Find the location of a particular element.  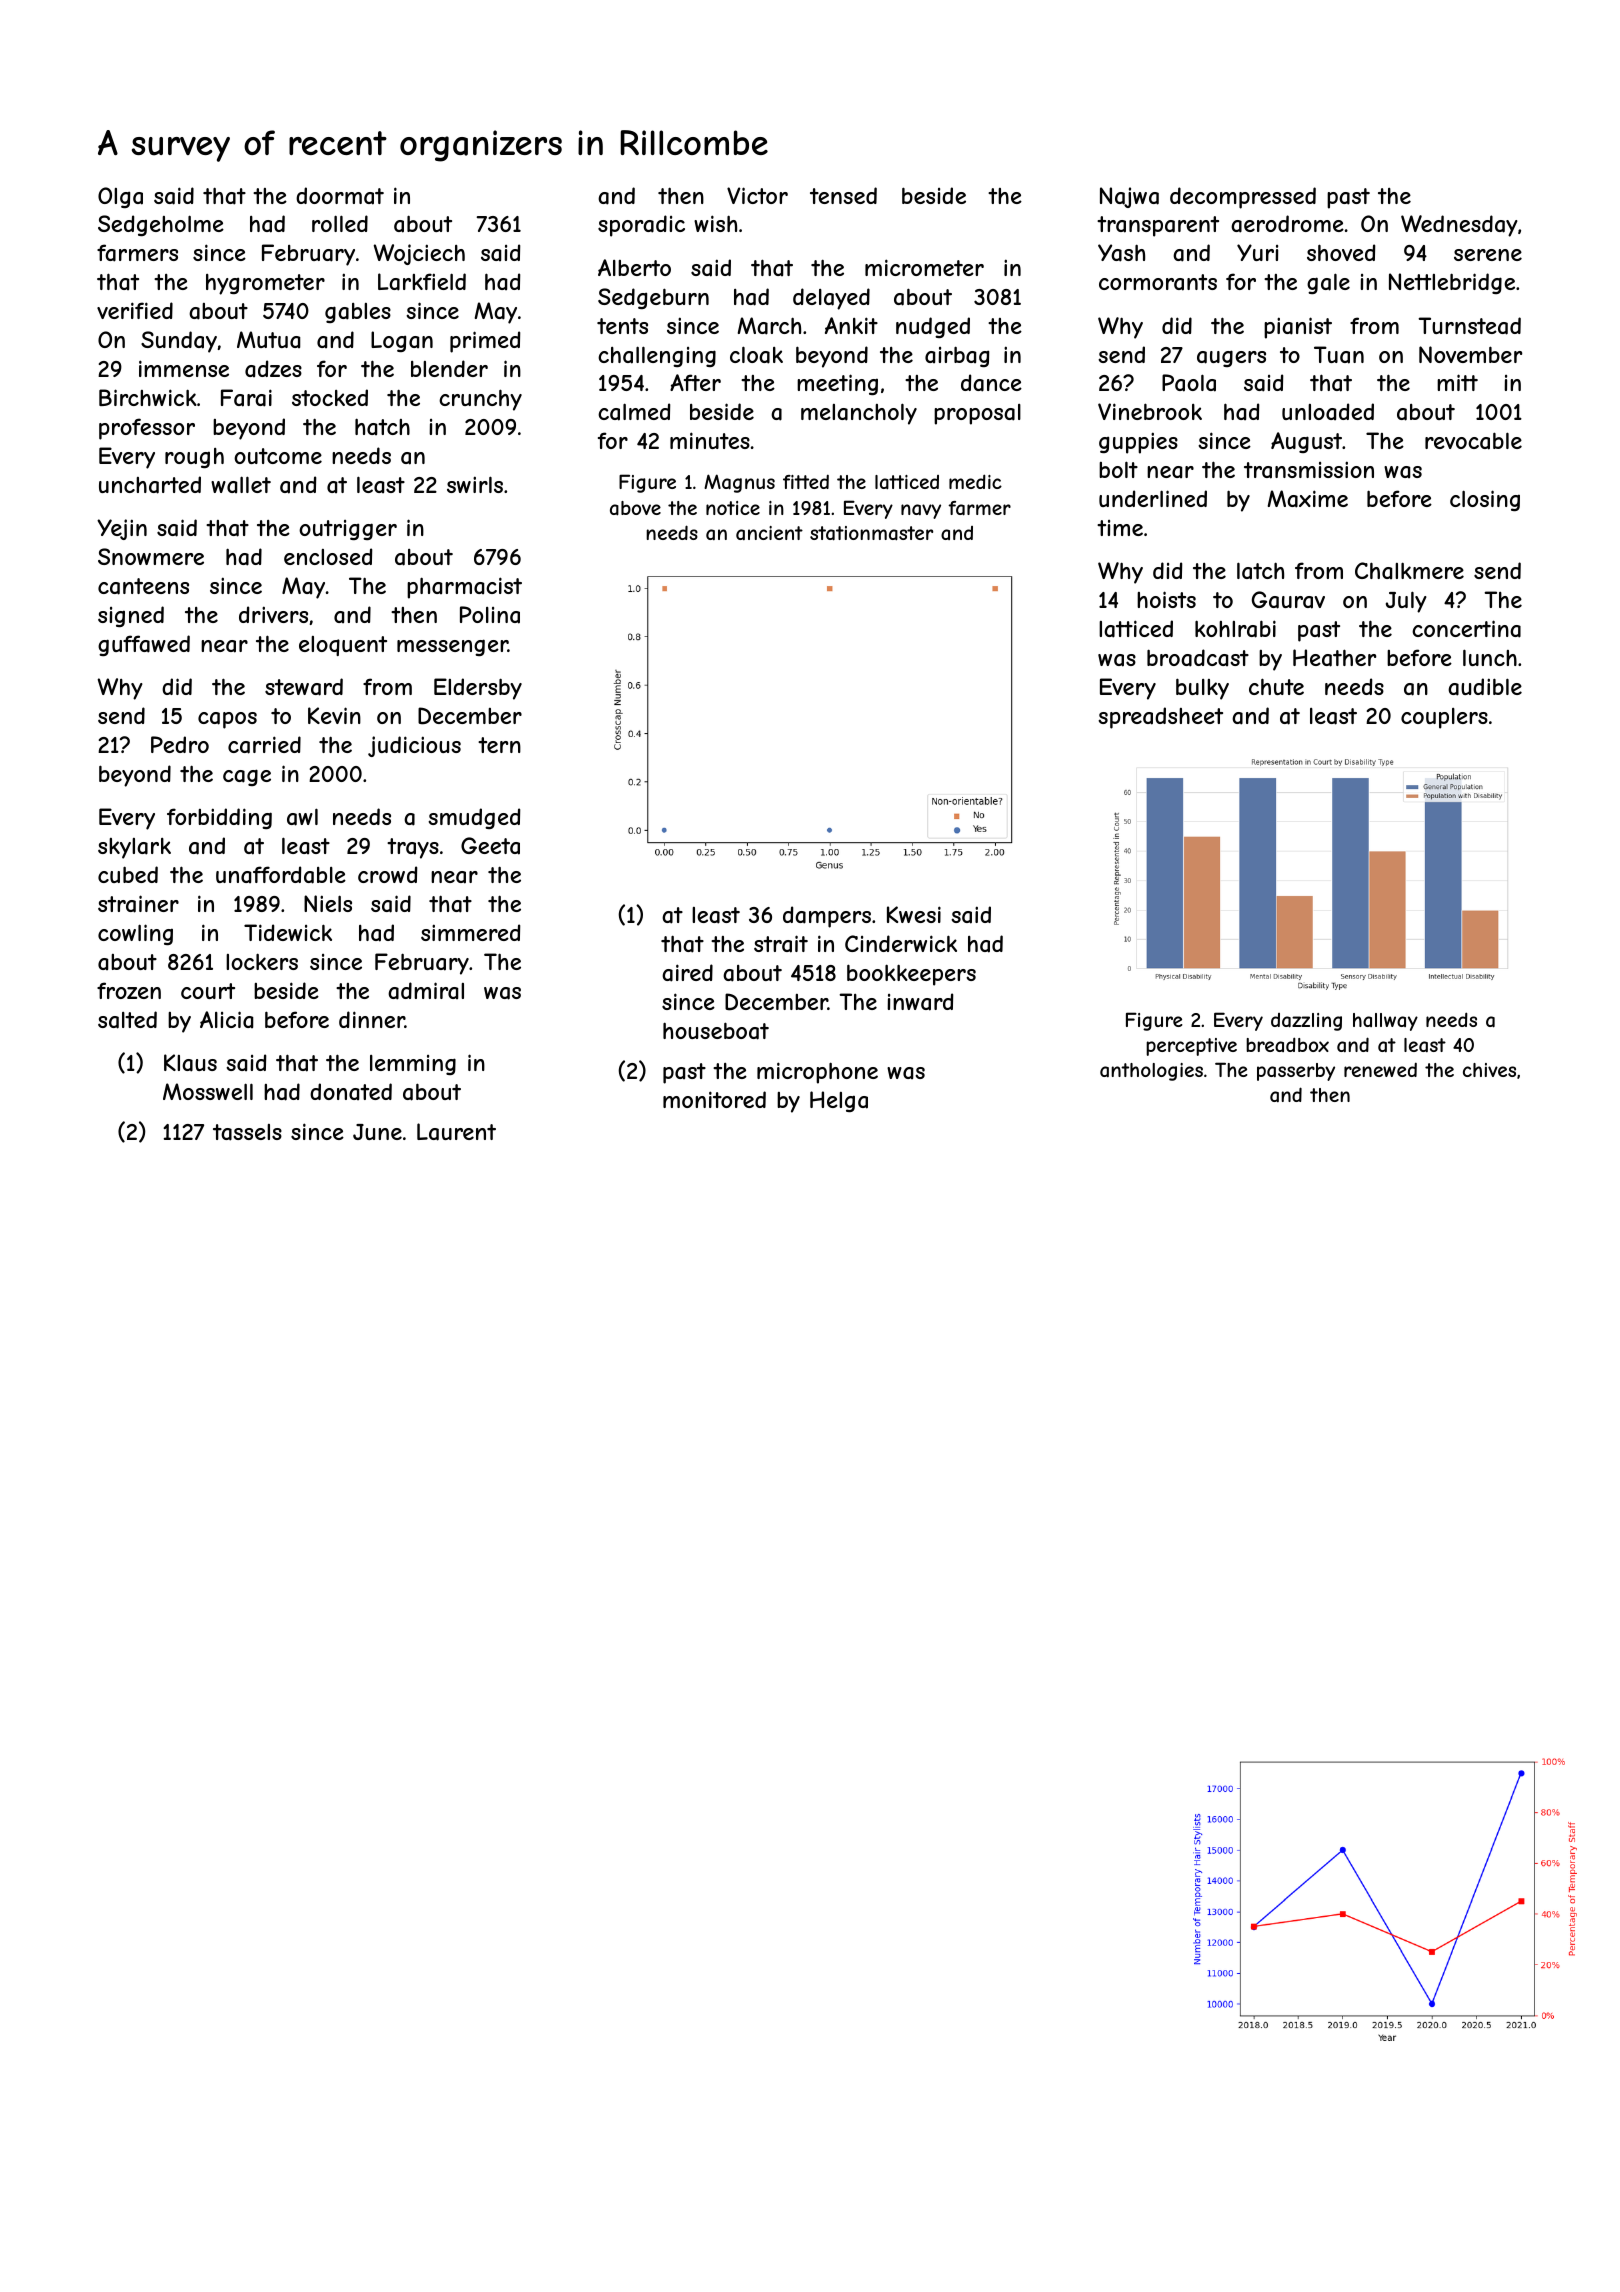

Mutua is located at coordinates (268, 339).
